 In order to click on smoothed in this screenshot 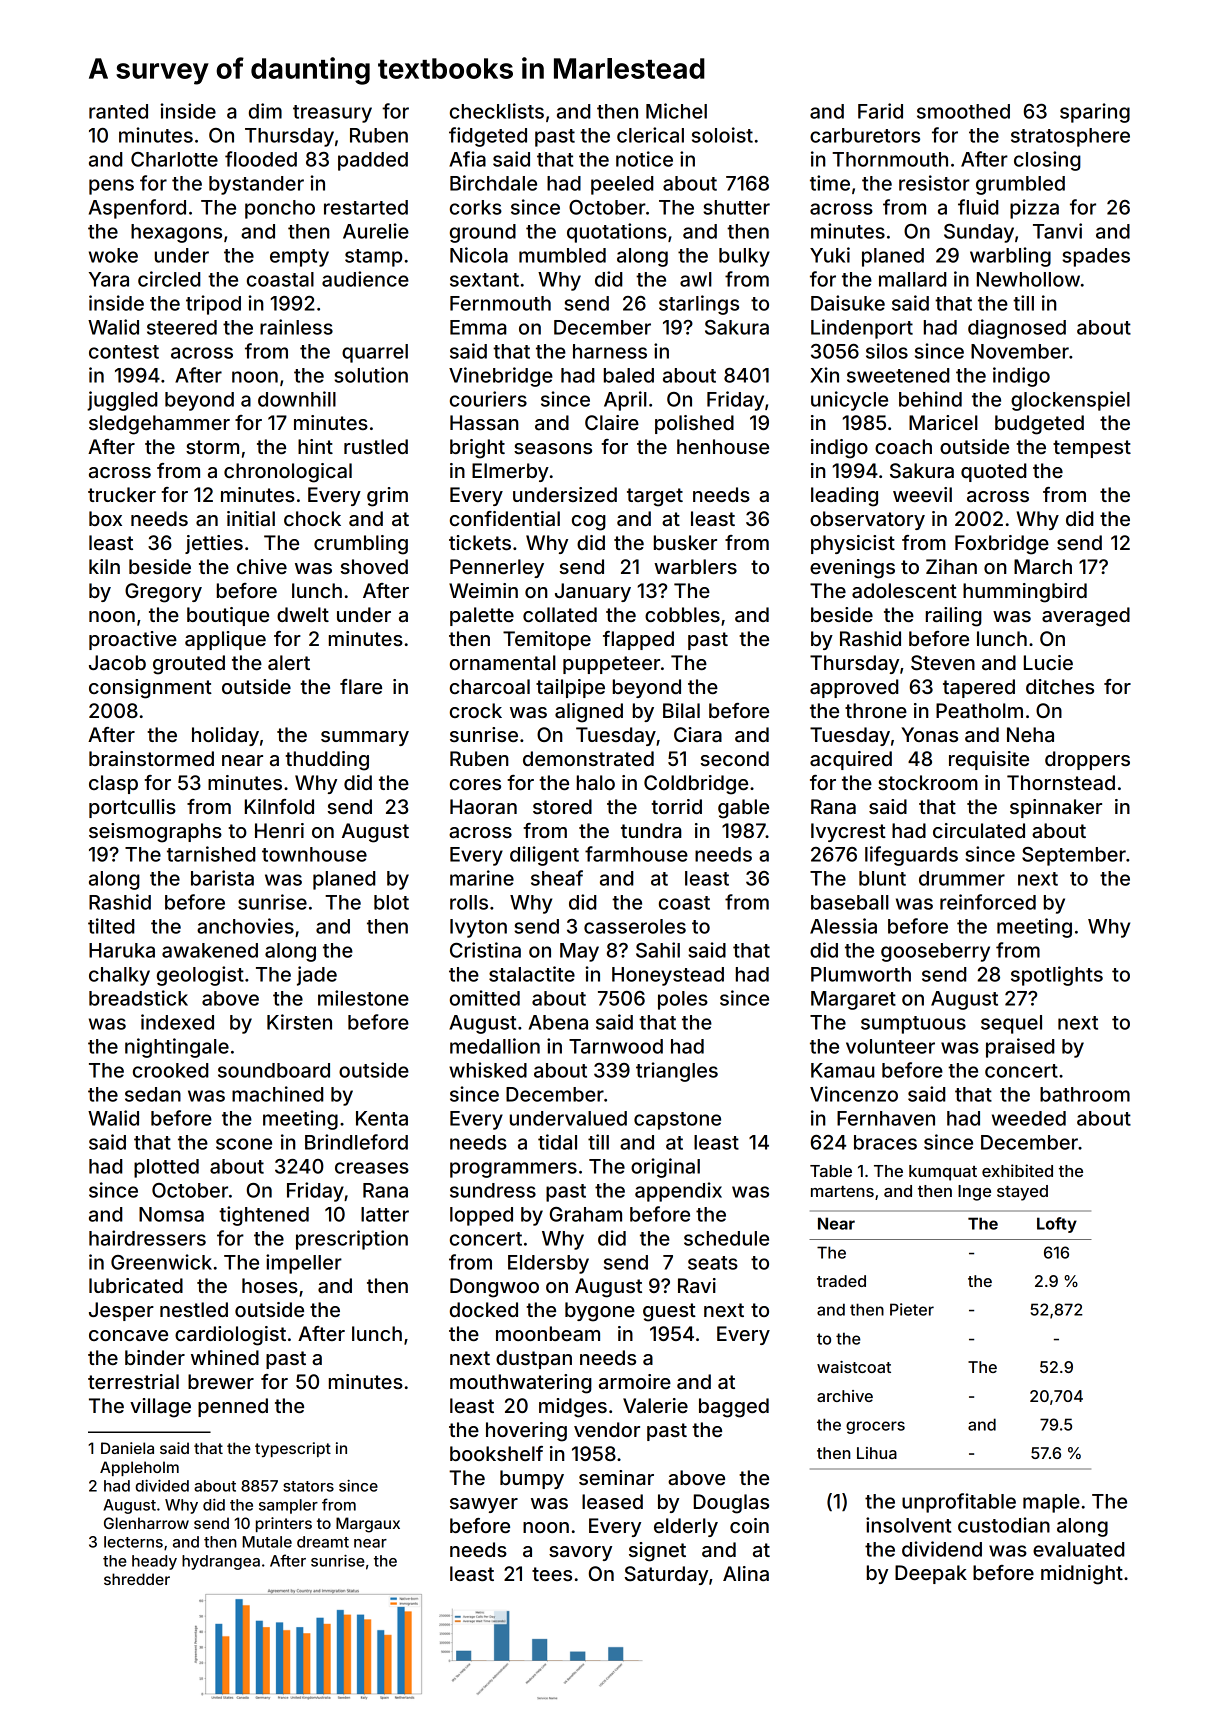, I will do `click(963, 111)`.
